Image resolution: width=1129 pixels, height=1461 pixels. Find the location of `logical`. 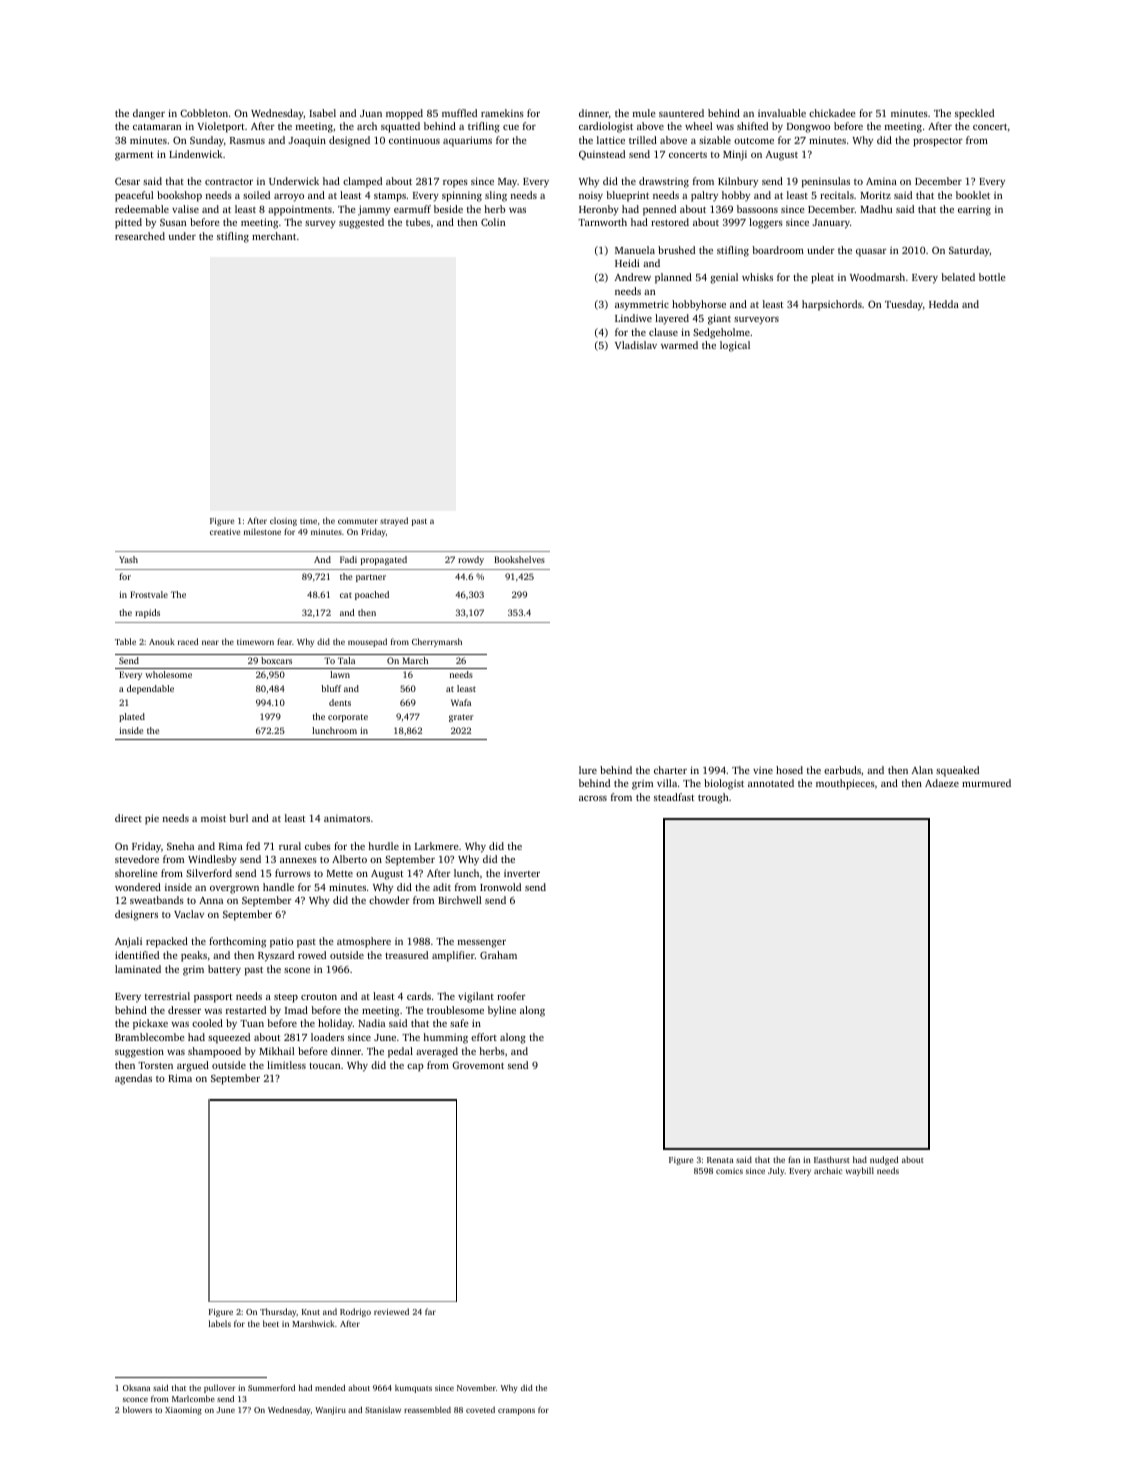

logical is located at coordinates (735, 346).
